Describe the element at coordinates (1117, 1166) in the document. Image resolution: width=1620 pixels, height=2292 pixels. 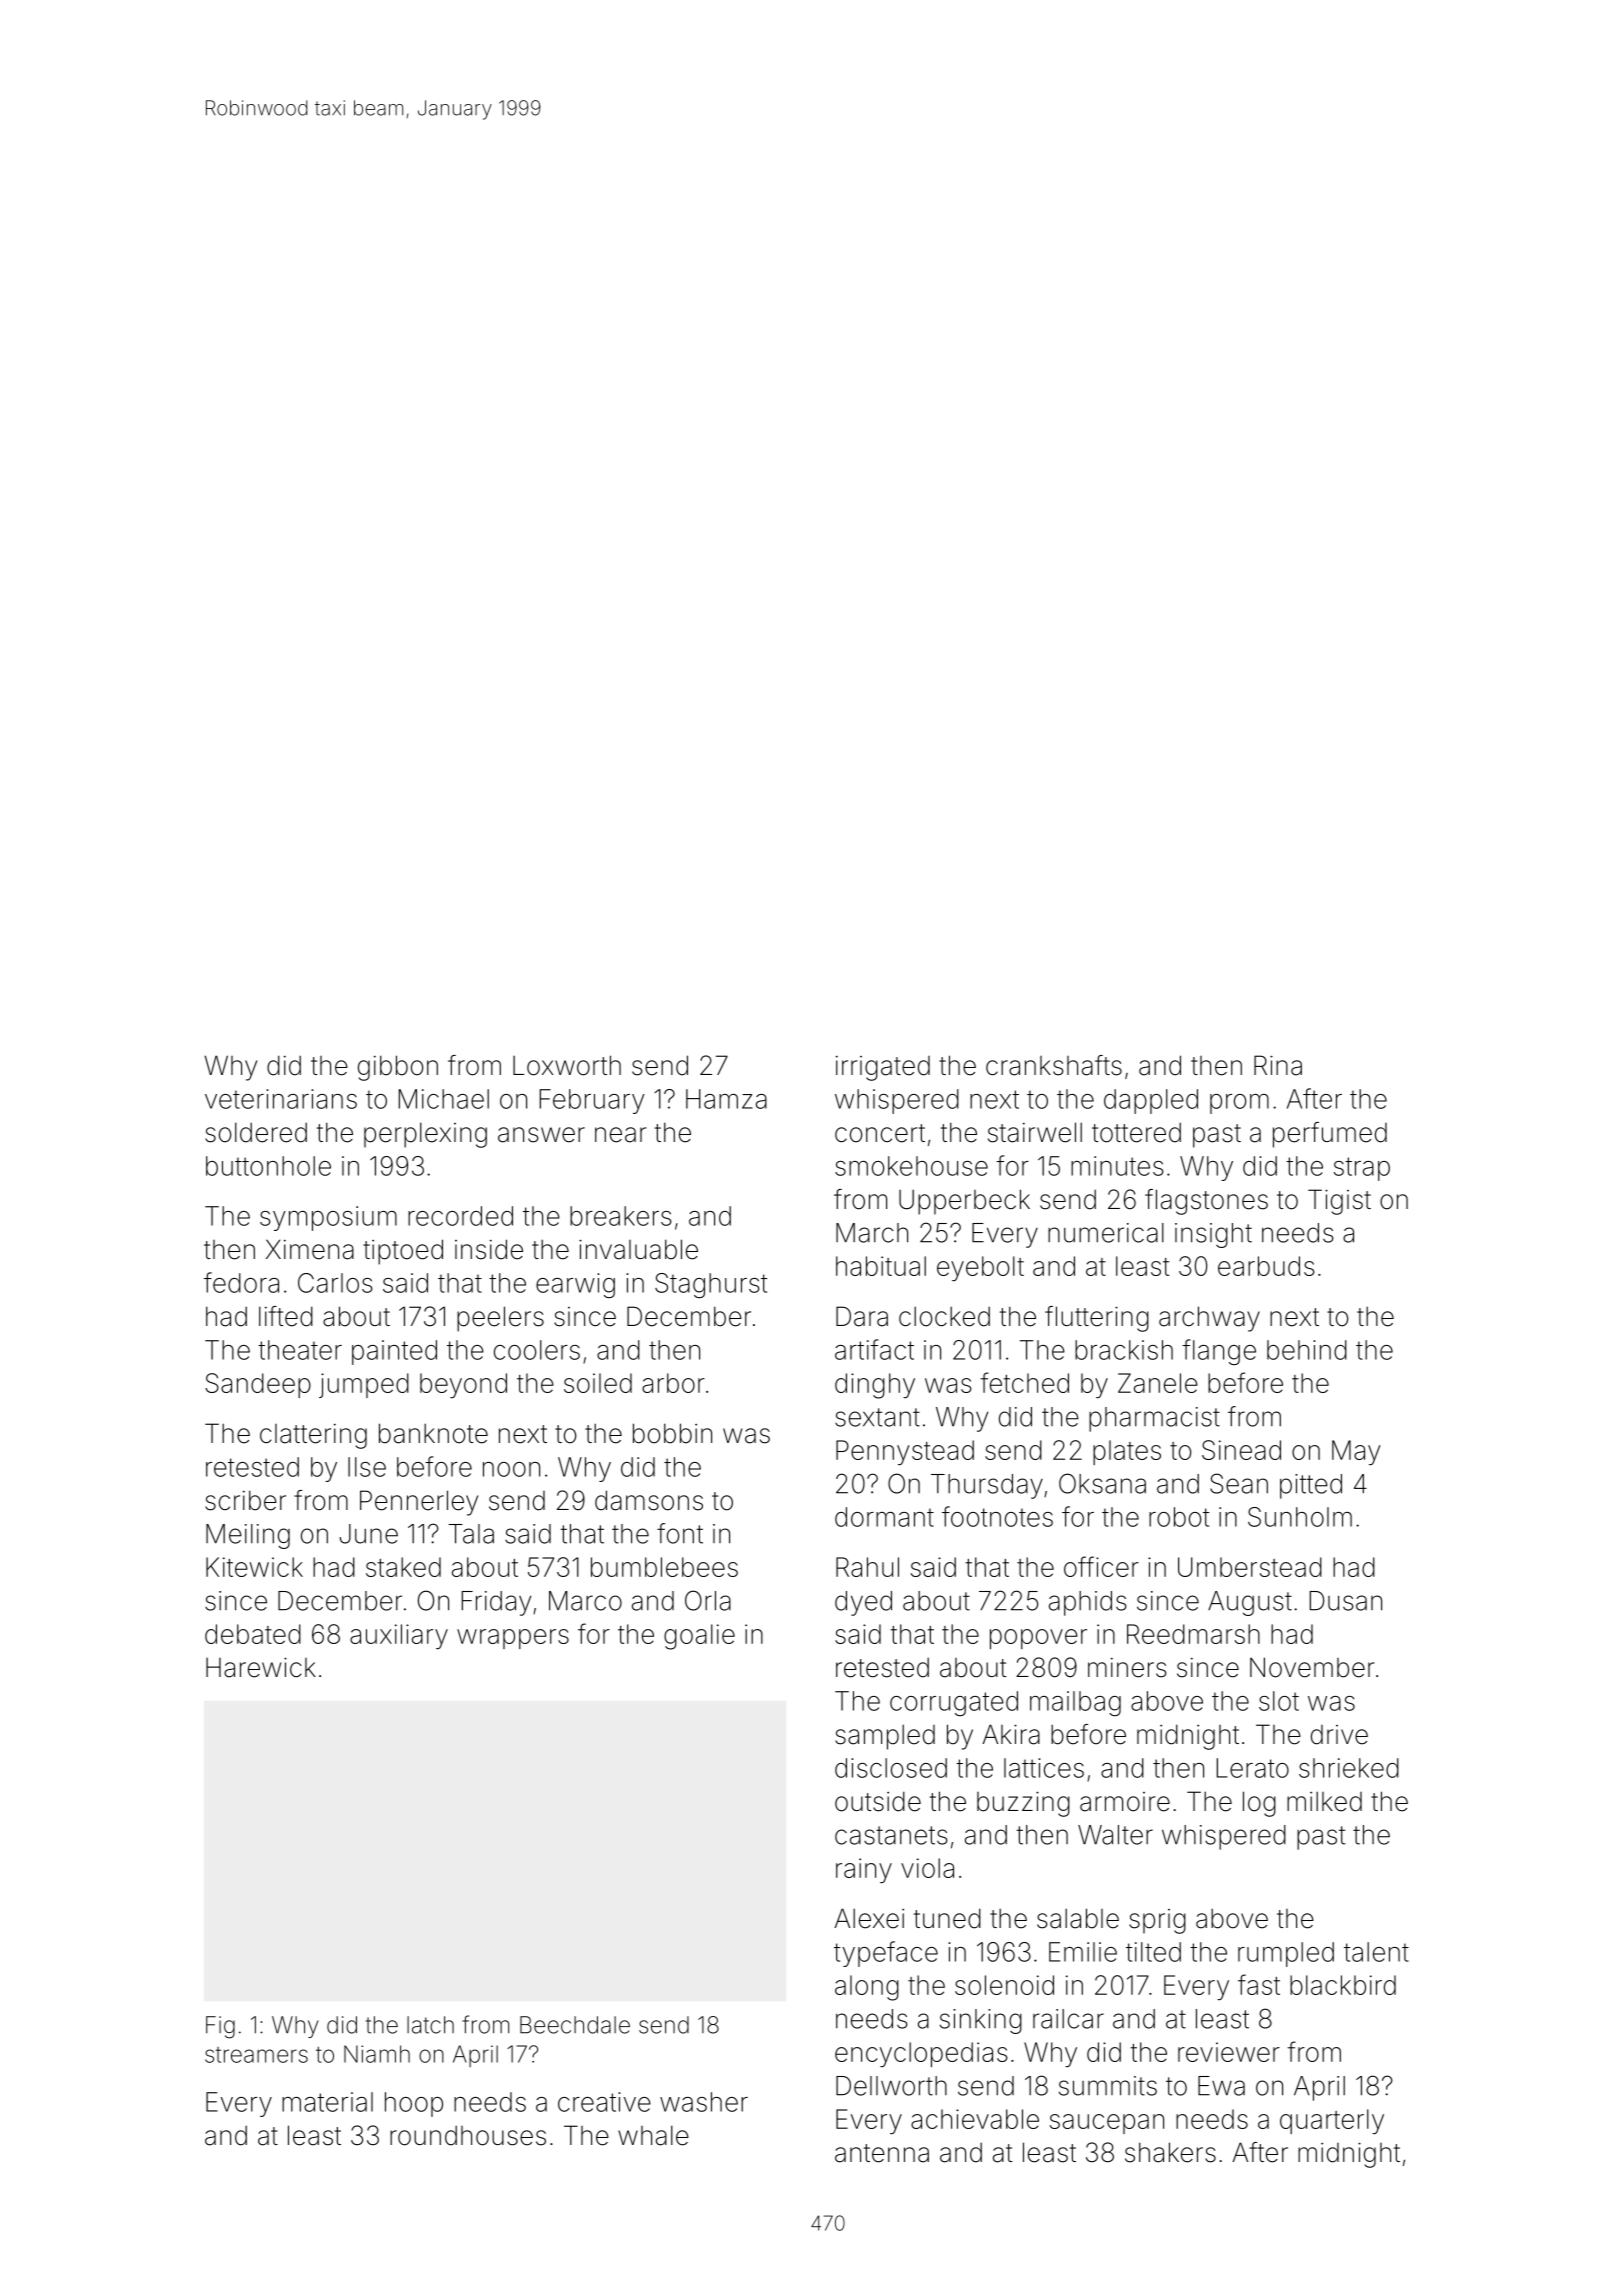
I see `minutes` at that location.
